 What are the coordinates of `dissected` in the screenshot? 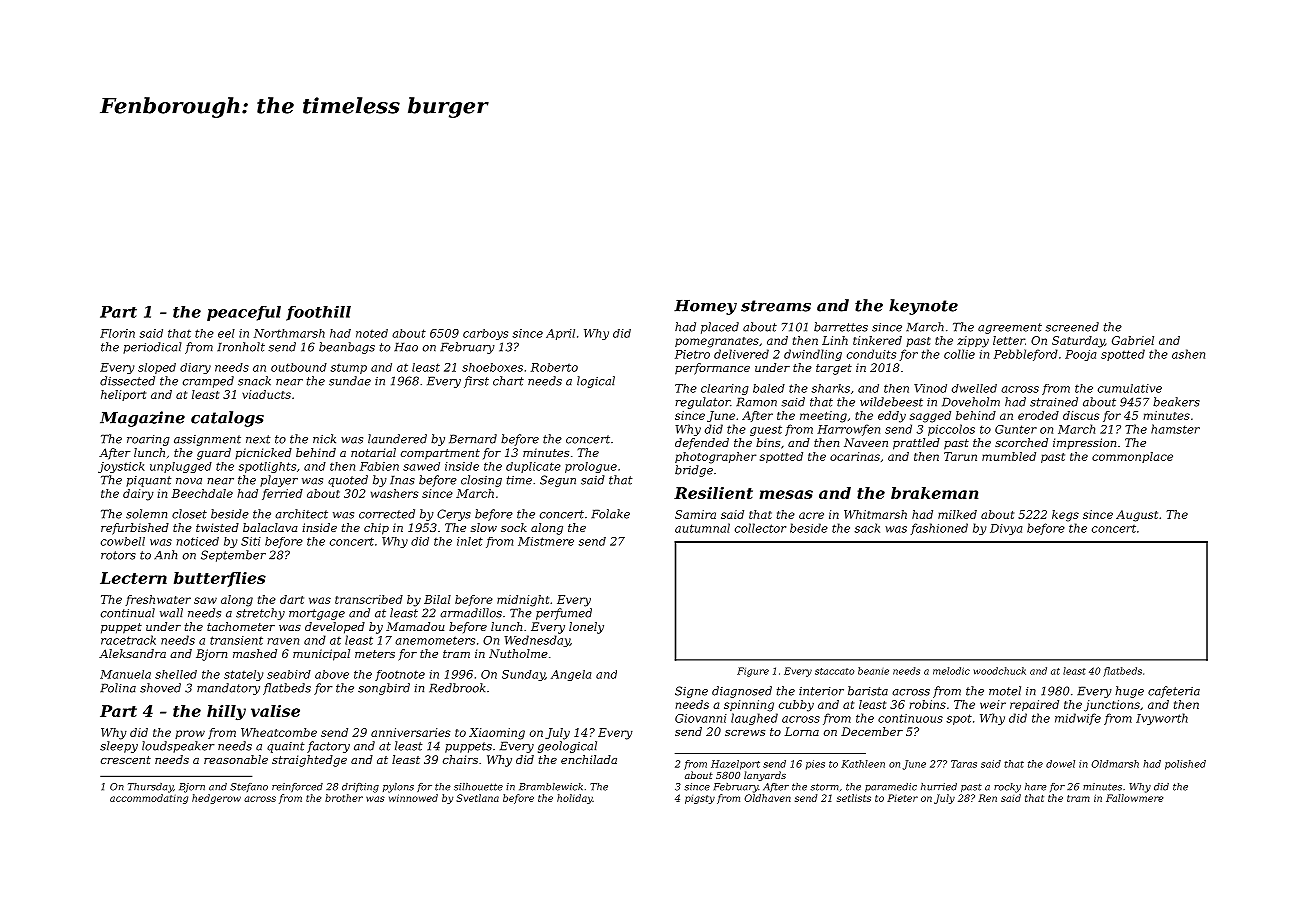 It's located at (127, 381).
